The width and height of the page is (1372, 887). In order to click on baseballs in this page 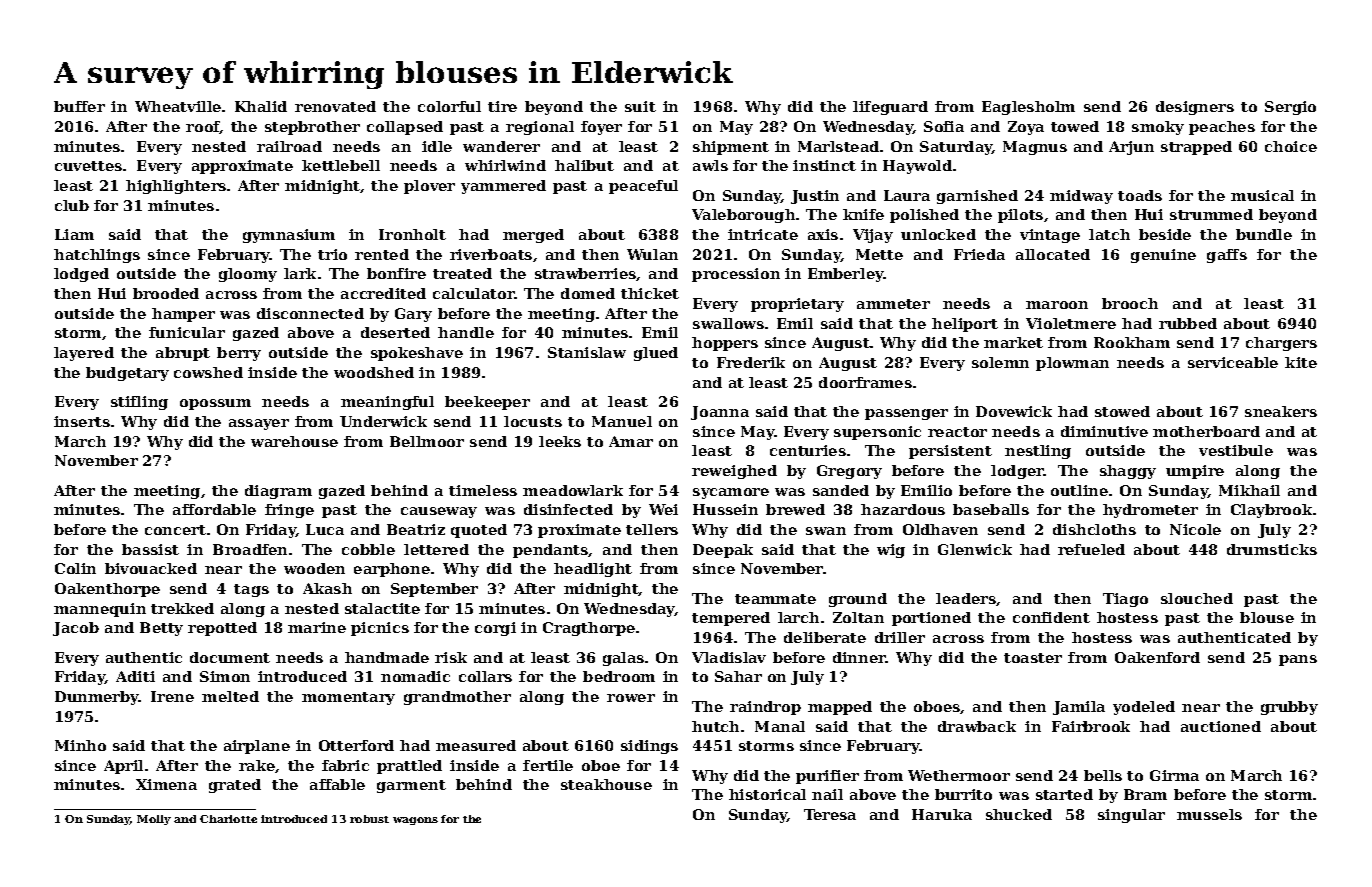, I will do `click(991, 509)`.
